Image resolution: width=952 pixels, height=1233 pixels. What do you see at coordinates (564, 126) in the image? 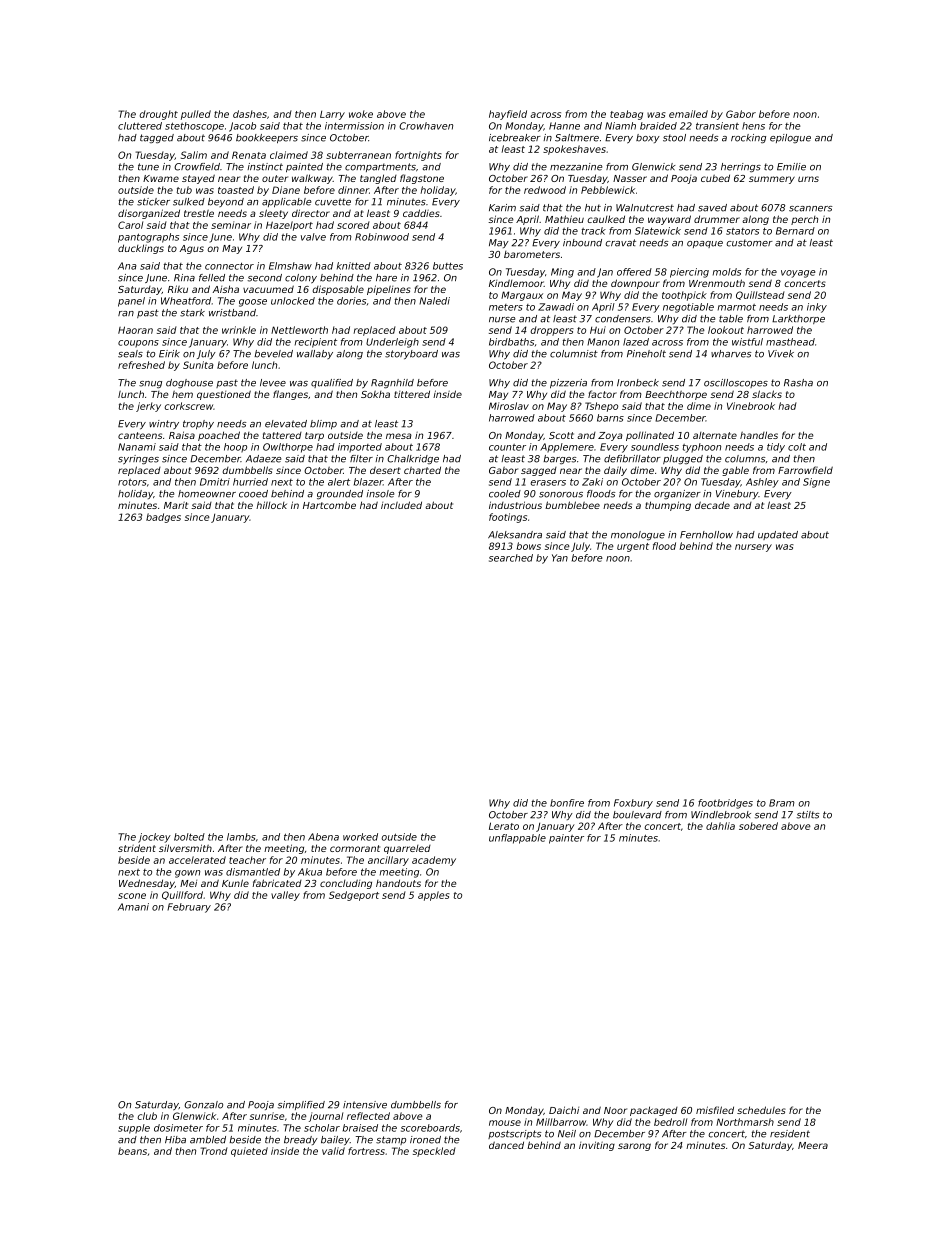
I see `Hanne` at bounding box center [564, 126].
